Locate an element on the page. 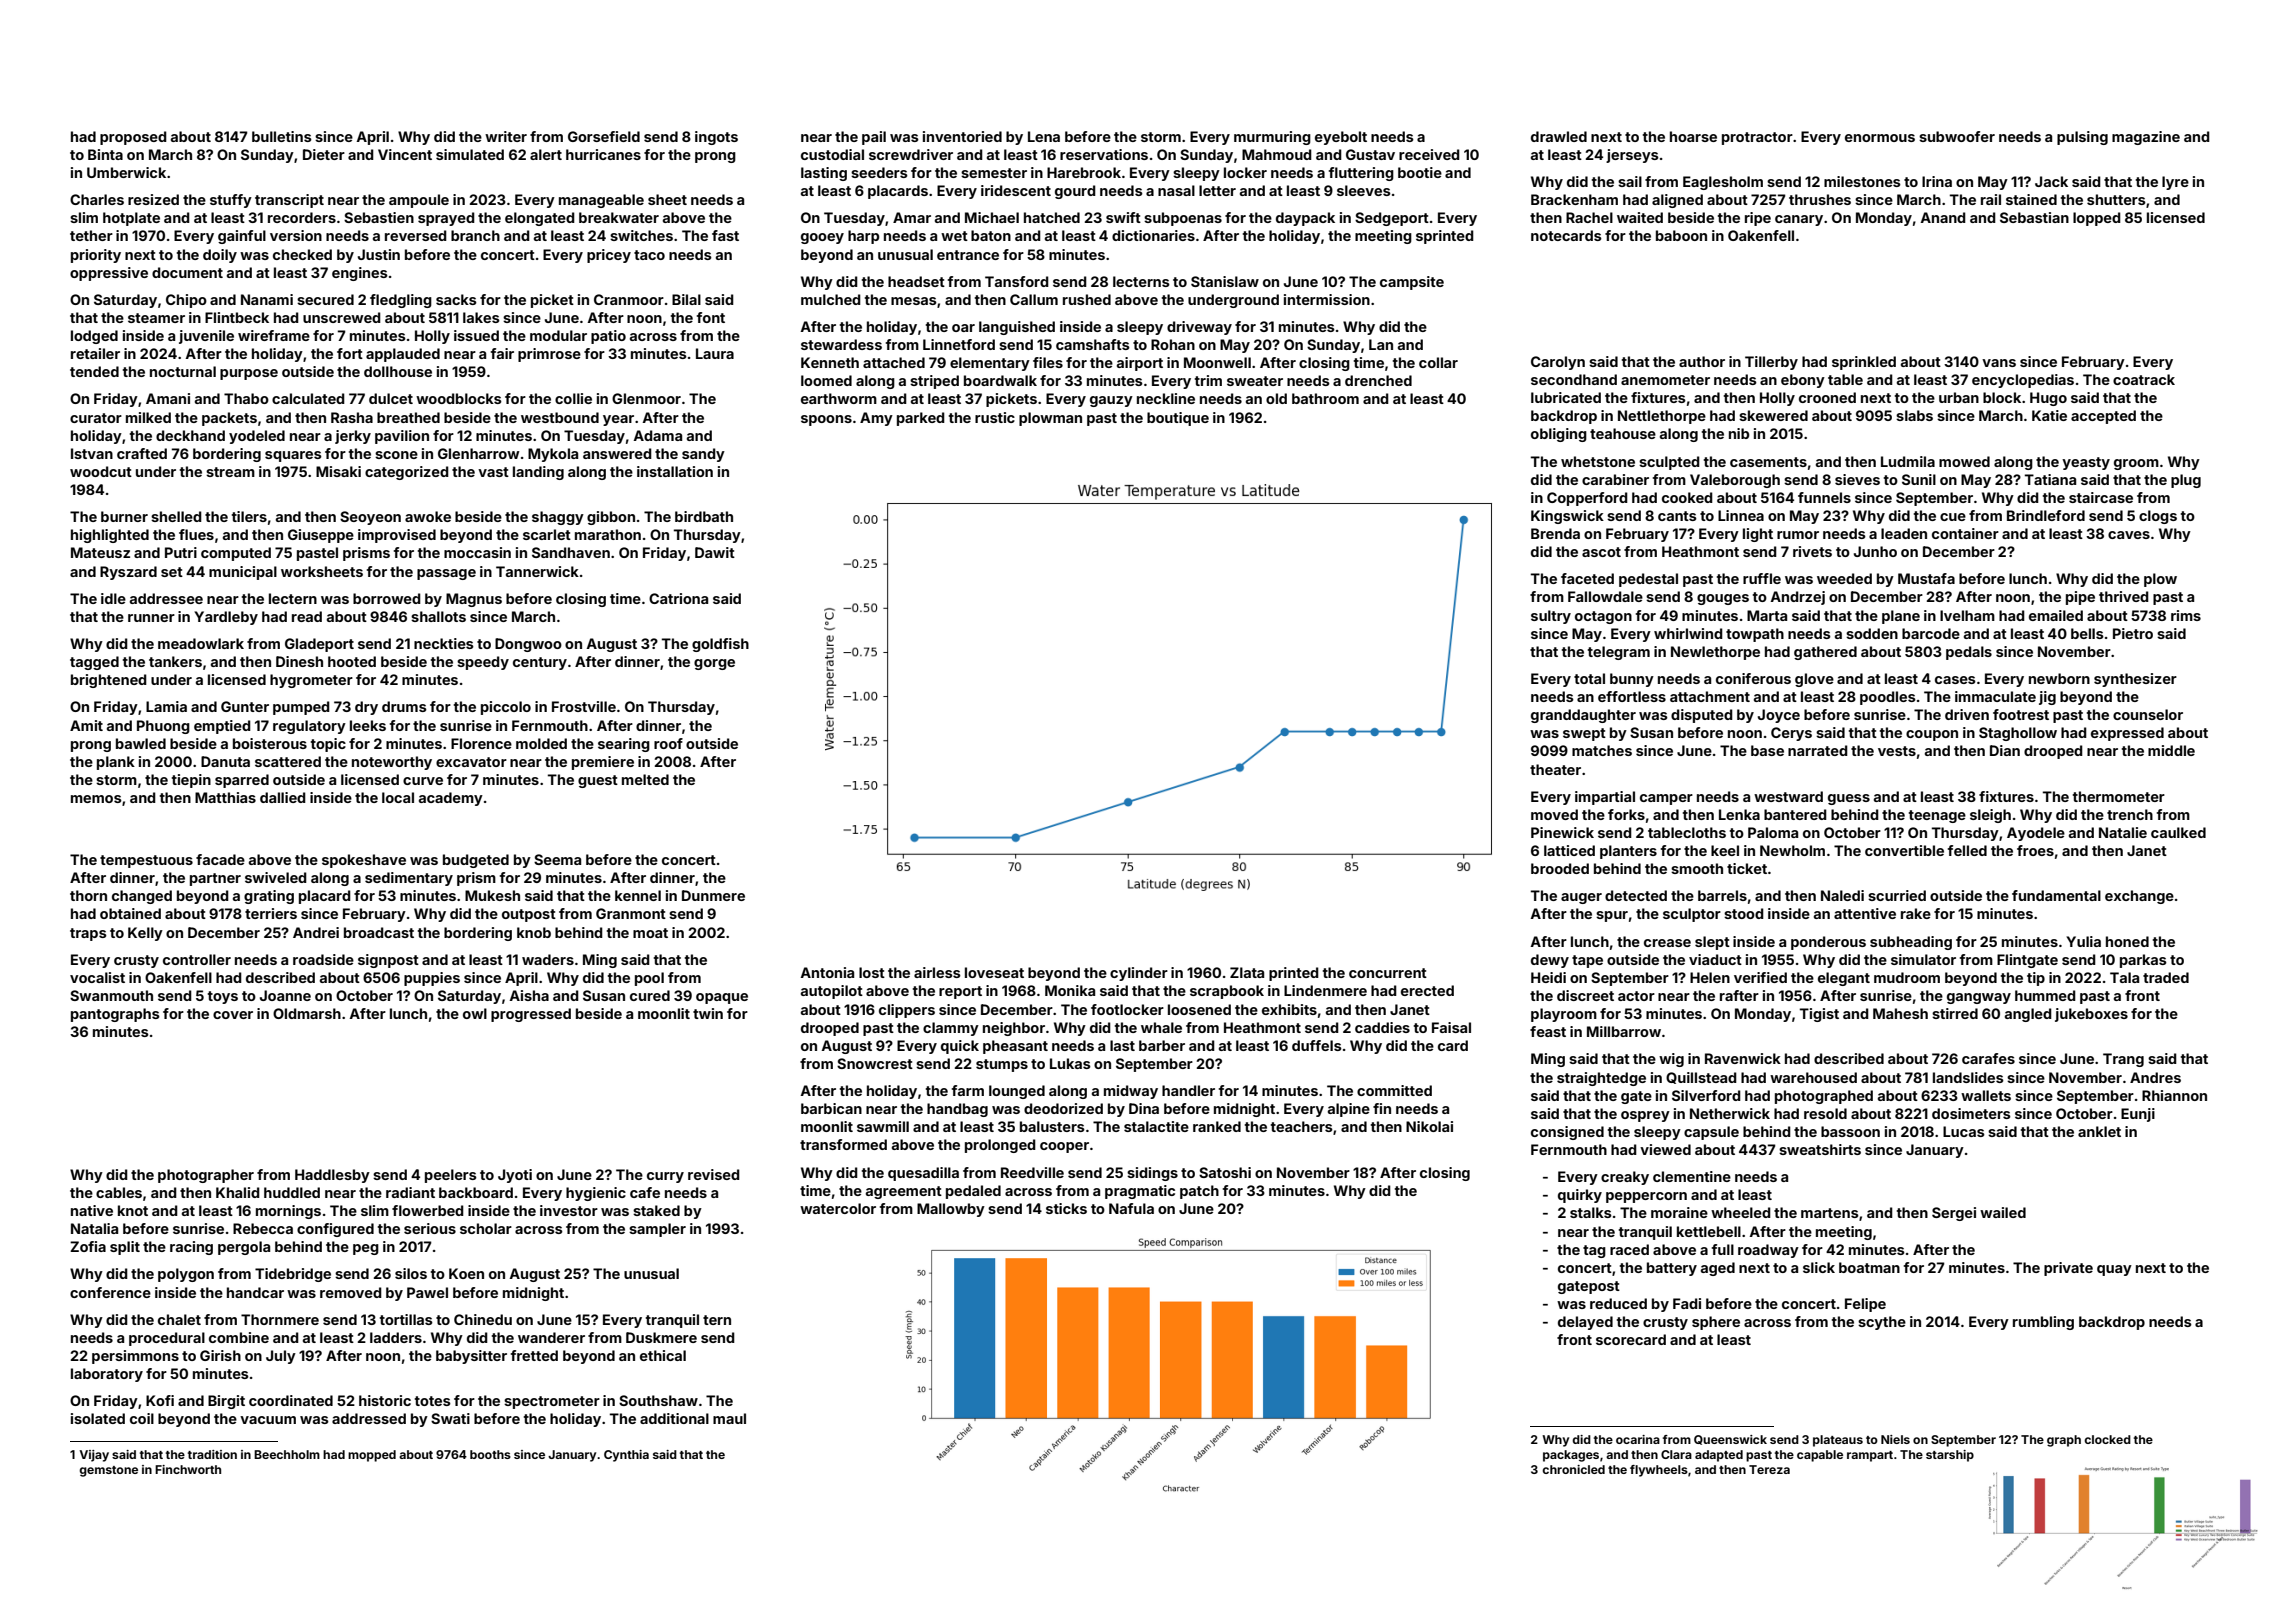 The height and width of the page is (1614, 2282). clogs is located at coordinates (2158, 517).
